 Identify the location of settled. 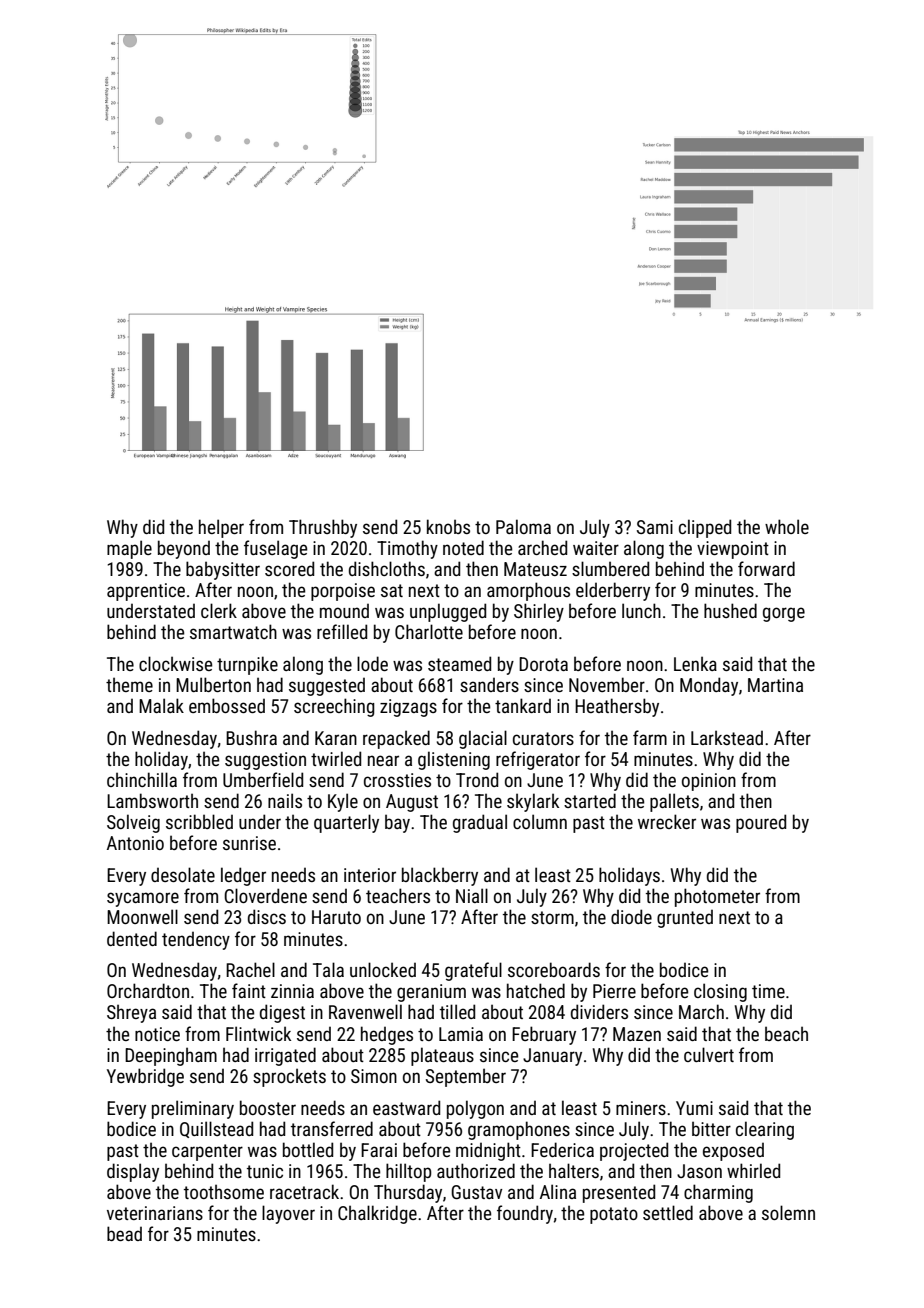
(668, 1212).
